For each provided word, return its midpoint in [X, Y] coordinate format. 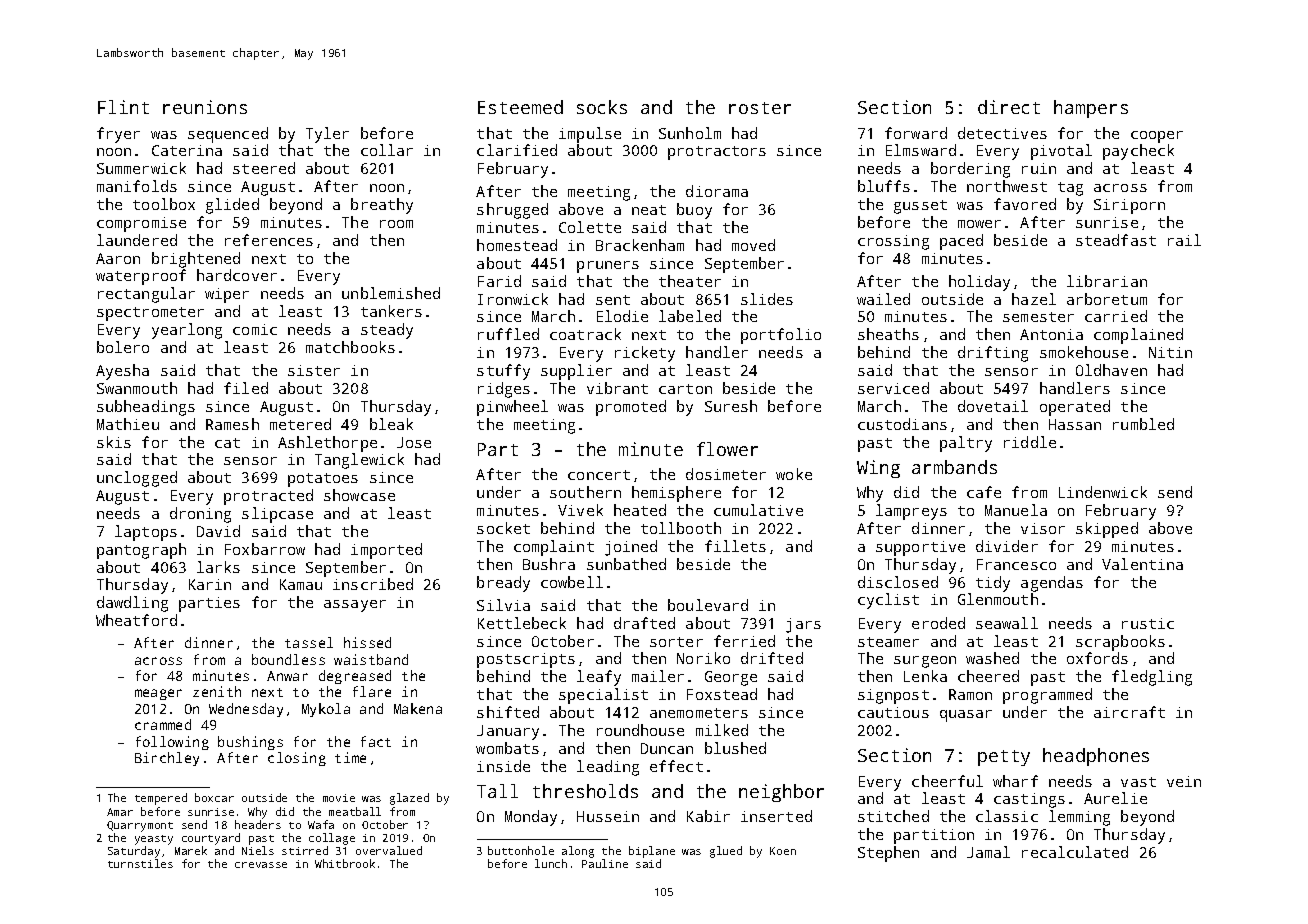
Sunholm [690, 133]
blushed [735, 748]
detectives [1002, 133]
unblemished [391, 293]
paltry [966, 444]
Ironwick [513, 299]
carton [685, 389]
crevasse [261, 865]
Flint [123, 107]
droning [200, 515]
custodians [902, 424]
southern [585, 492]
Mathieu [128, 424]
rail [1184, 240]
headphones [1096, 757]
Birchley [167, 759]
